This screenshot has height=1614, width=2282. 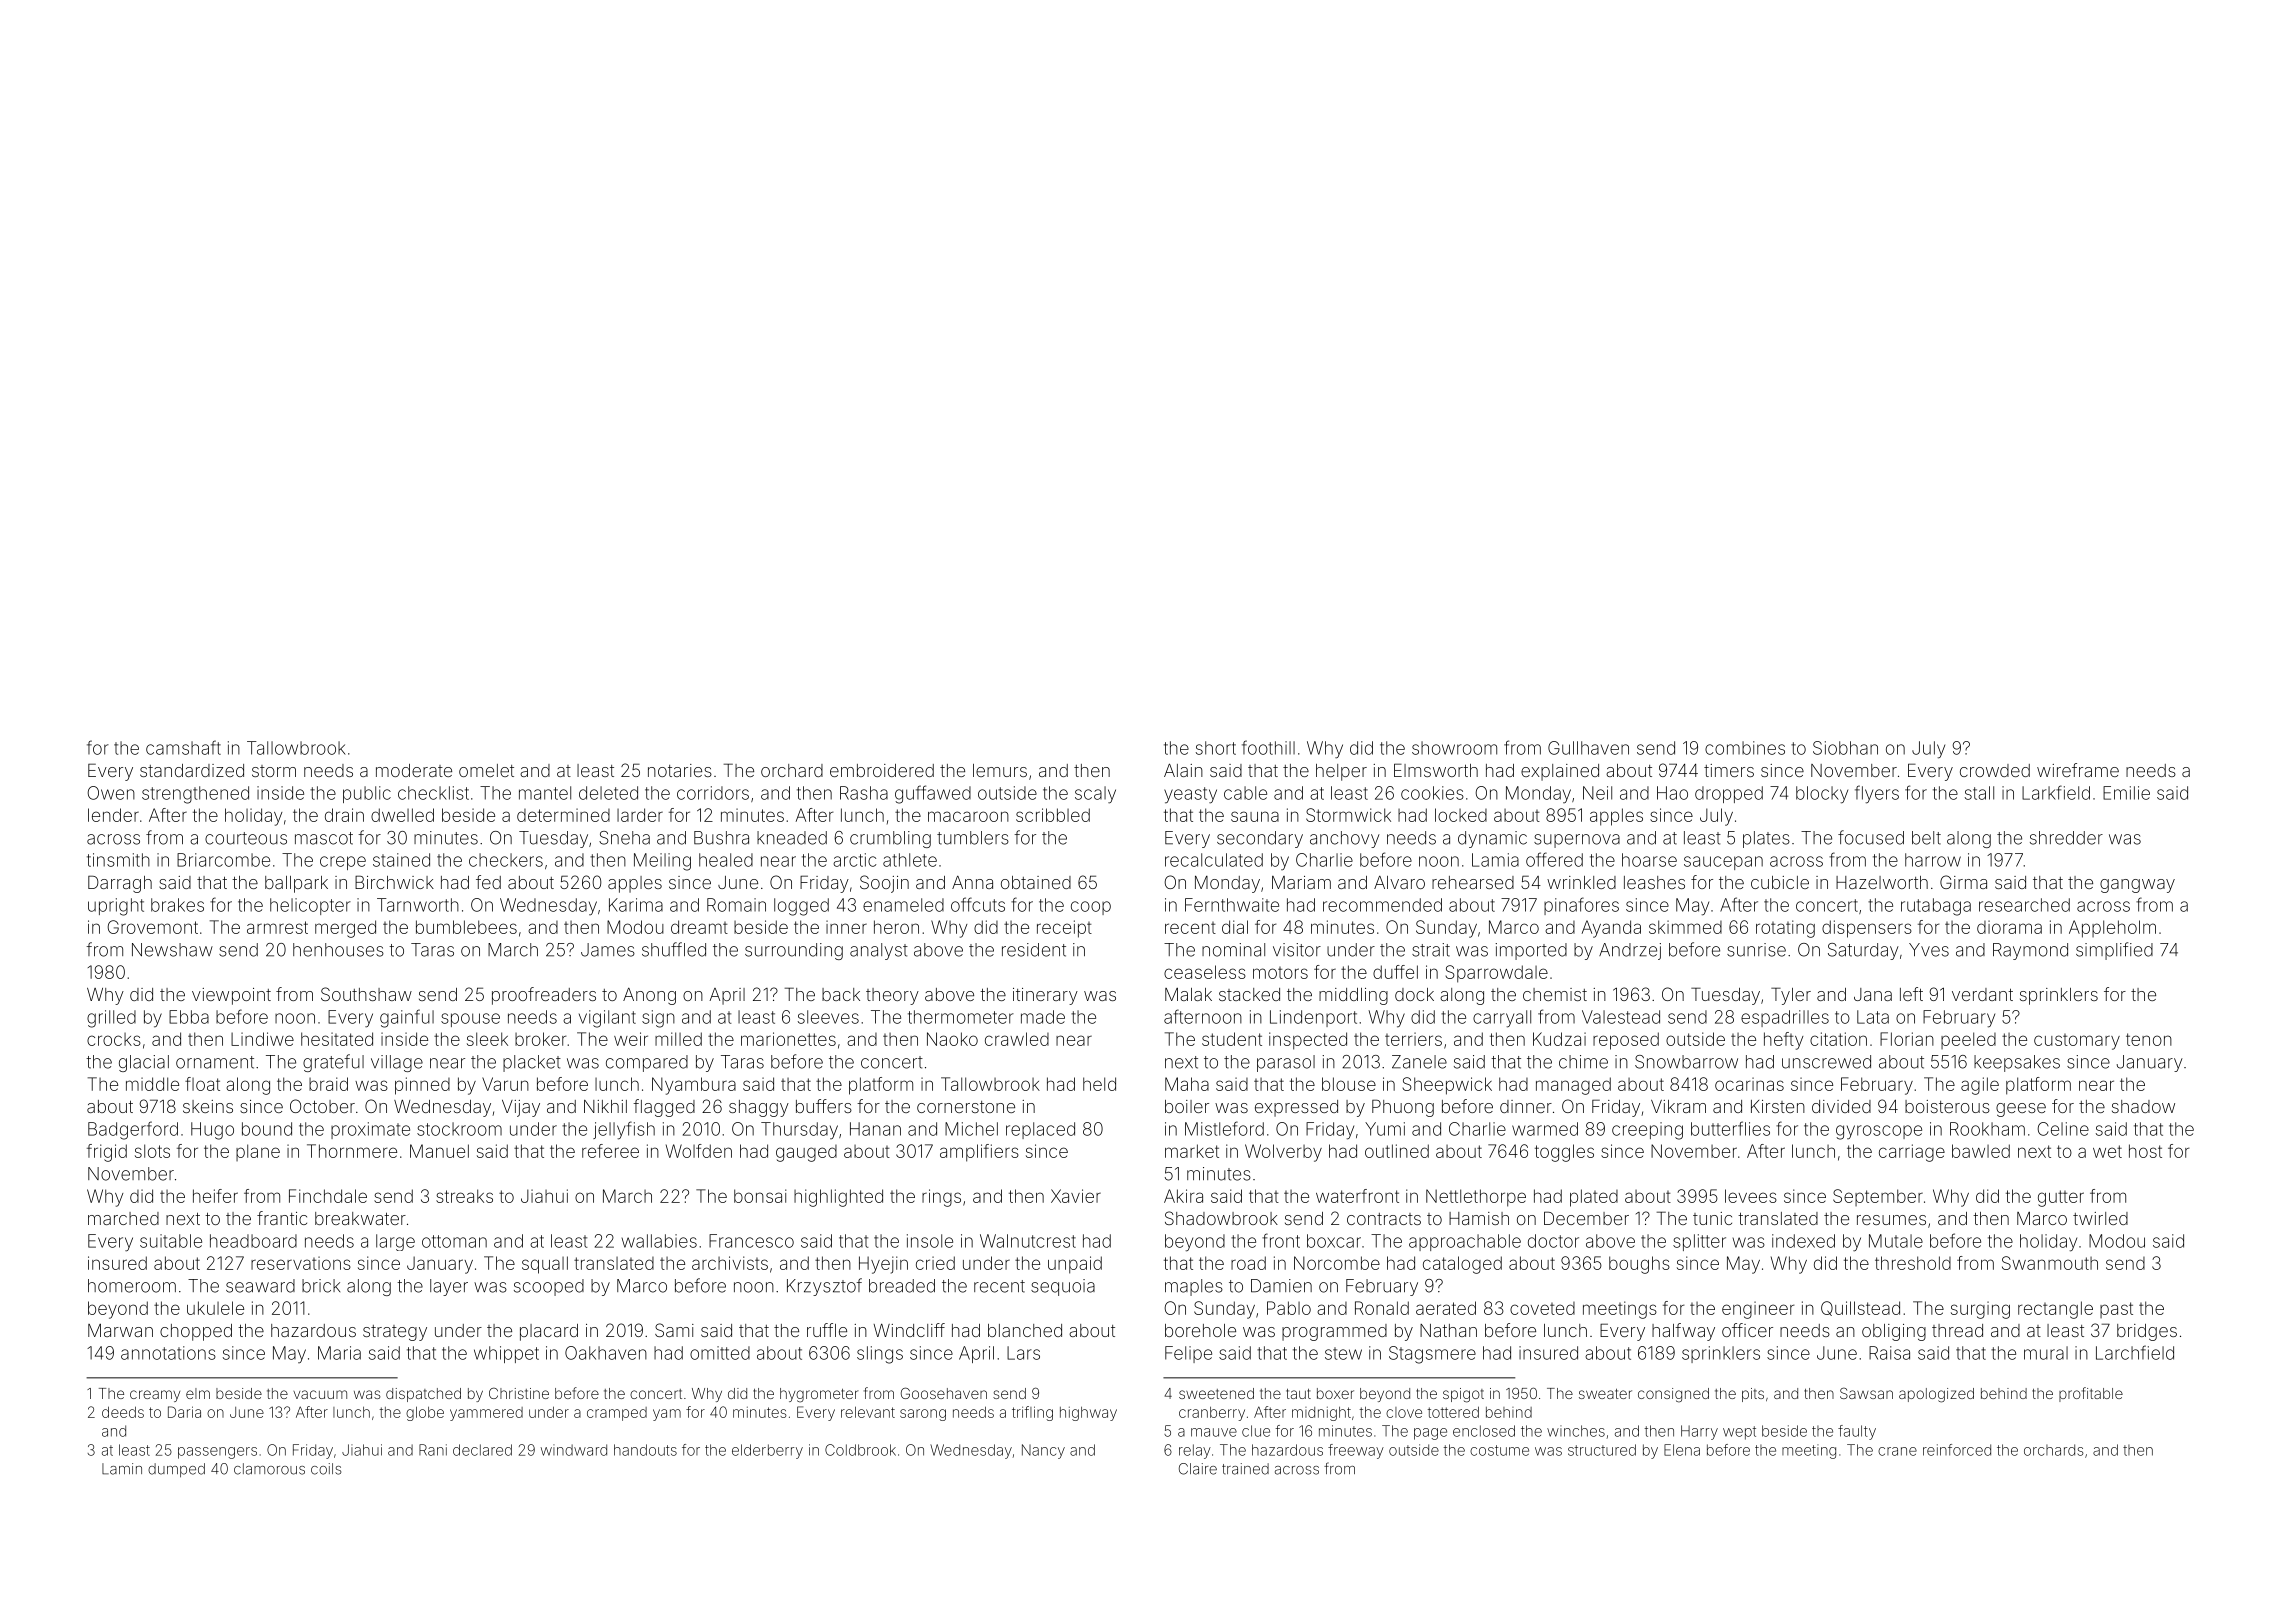 What do you see at coordinates (841, 994) in the screenshot?
I see `back` at bounding box center [841, 994].
